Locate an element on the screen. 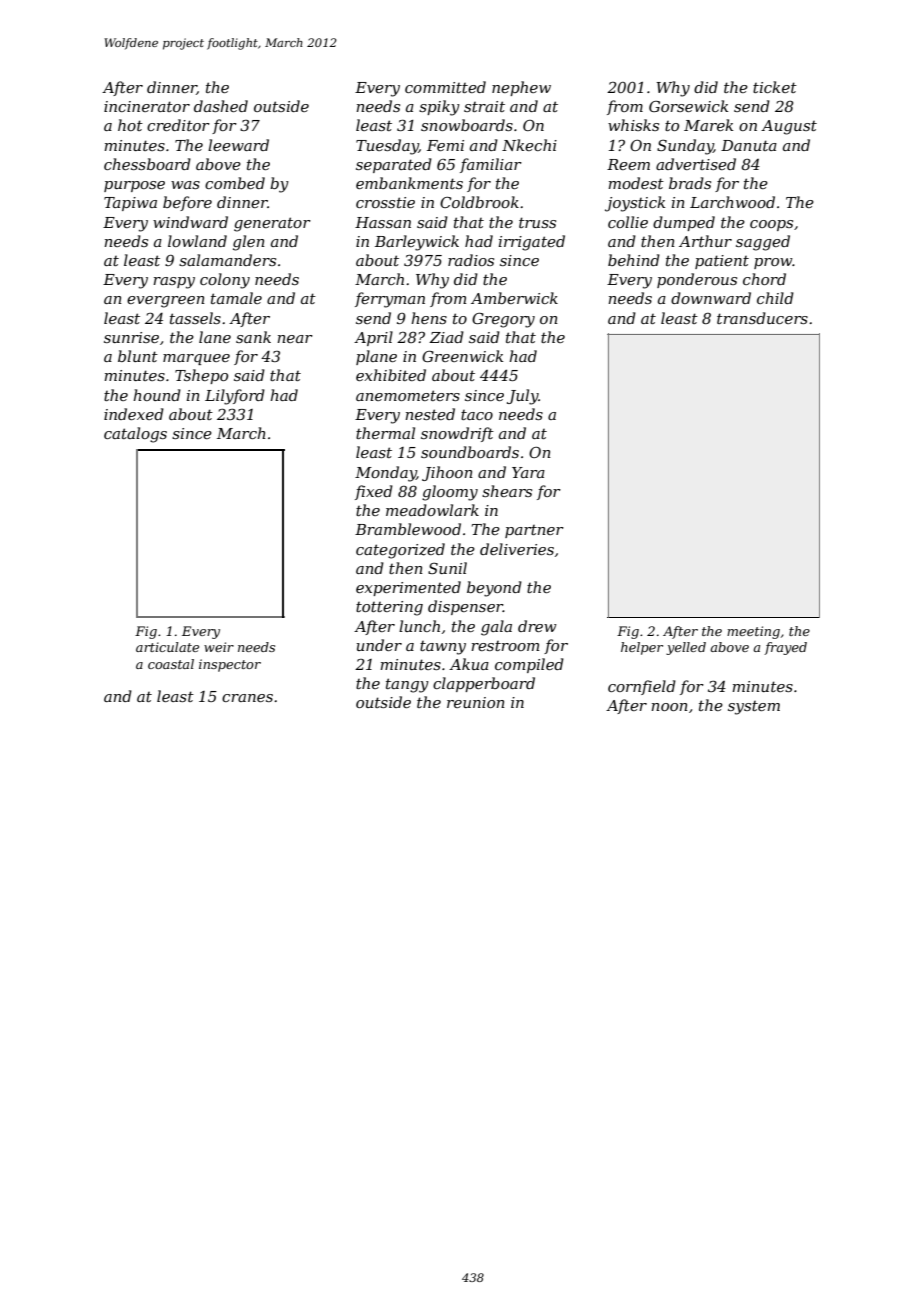  exhibited is located at coordinates (391, 375).
